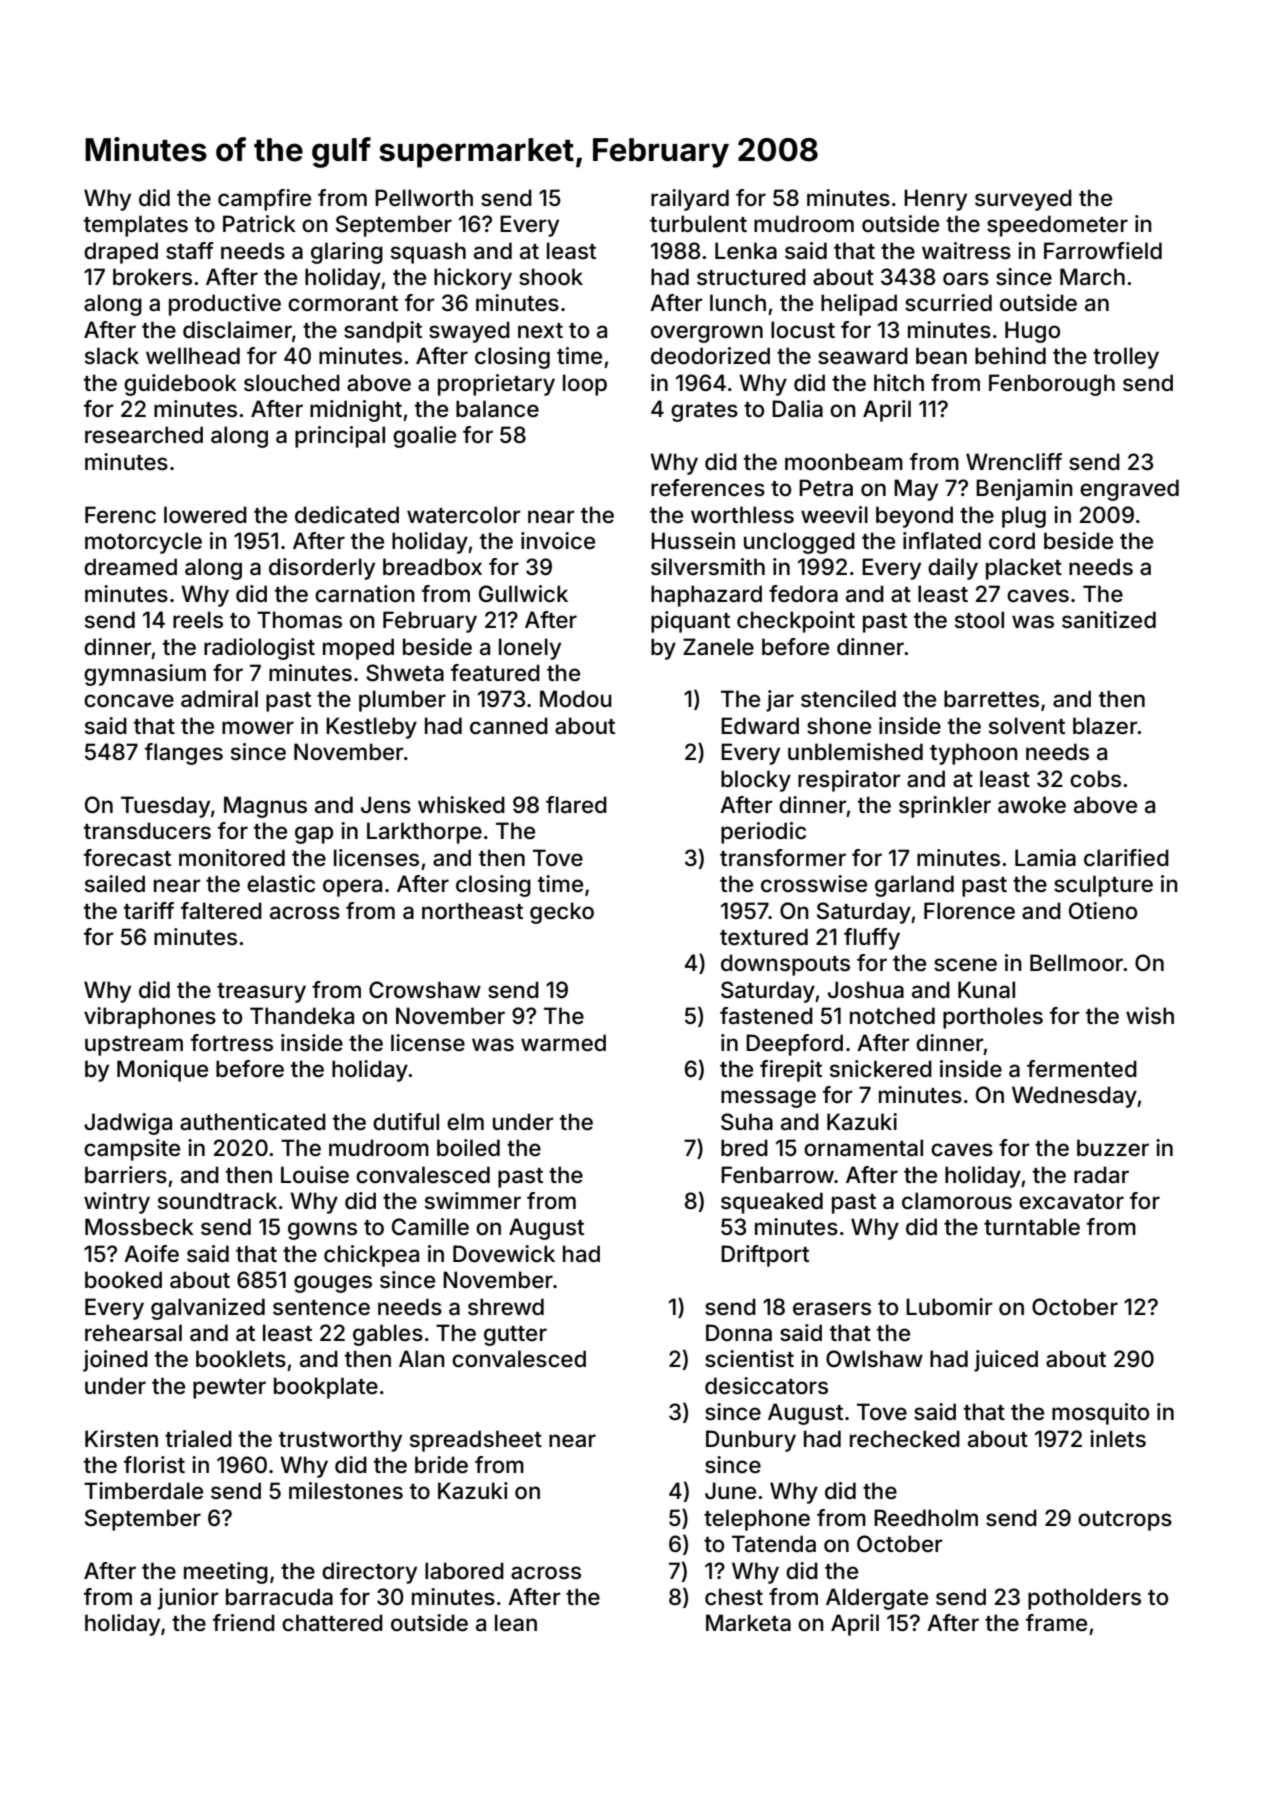  I want to click on whisked, so click(461, 805).
